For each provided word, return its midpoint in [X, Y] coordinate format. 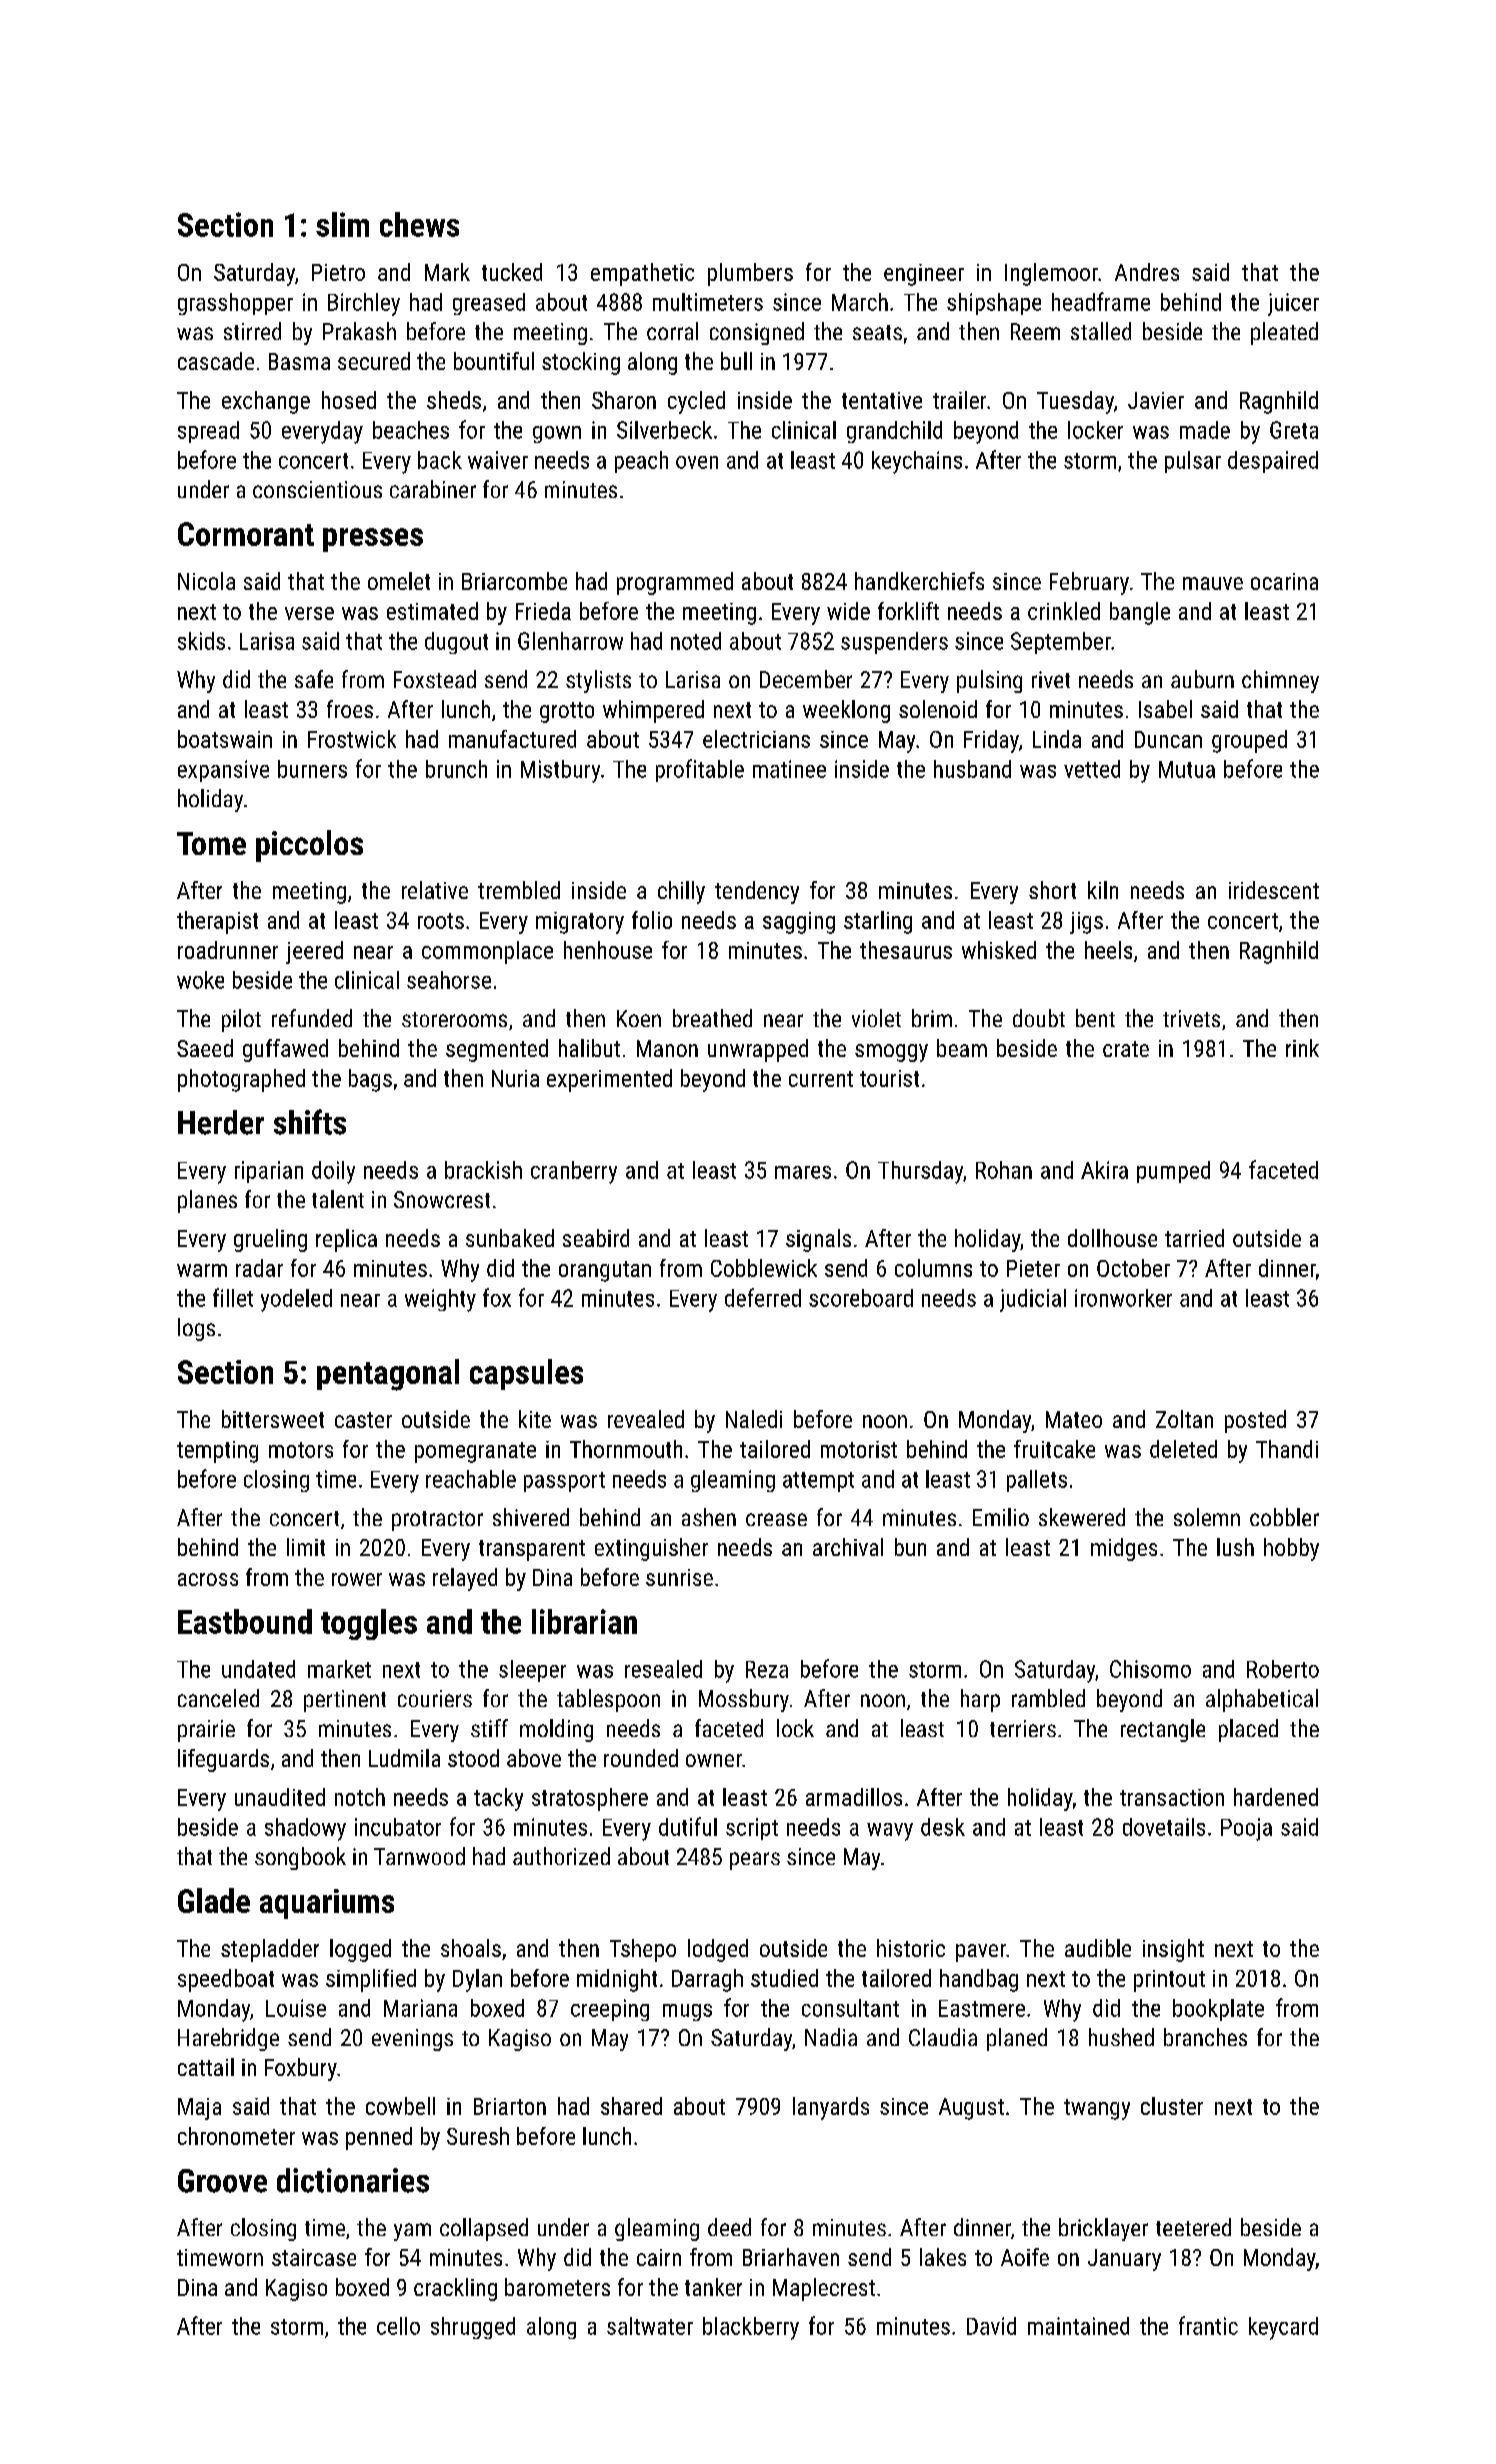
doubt [1039, 1018]
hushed [1121, 2037]
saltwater [650, 2326]
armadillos [854, 1797]
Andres [1147, 272]
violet [876, 1018]
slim [342, 224]
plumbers [750, 274]
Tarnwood [419, 1856]
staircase [314, 2257]
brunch [456, 769]
